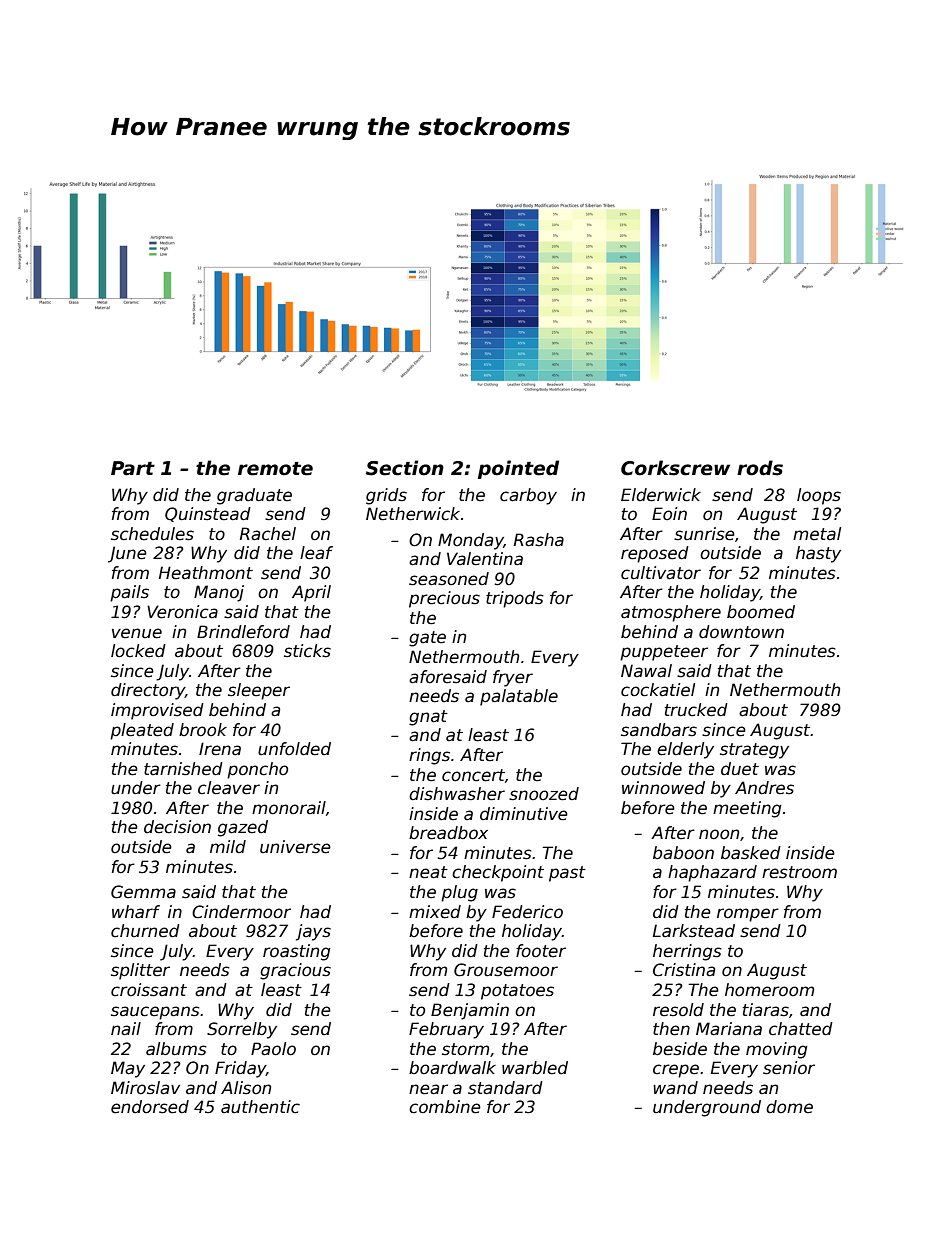  What do you see at coordinates (684, 970) in the document?
I see `Cristina` at bounding box center [684, 970].
